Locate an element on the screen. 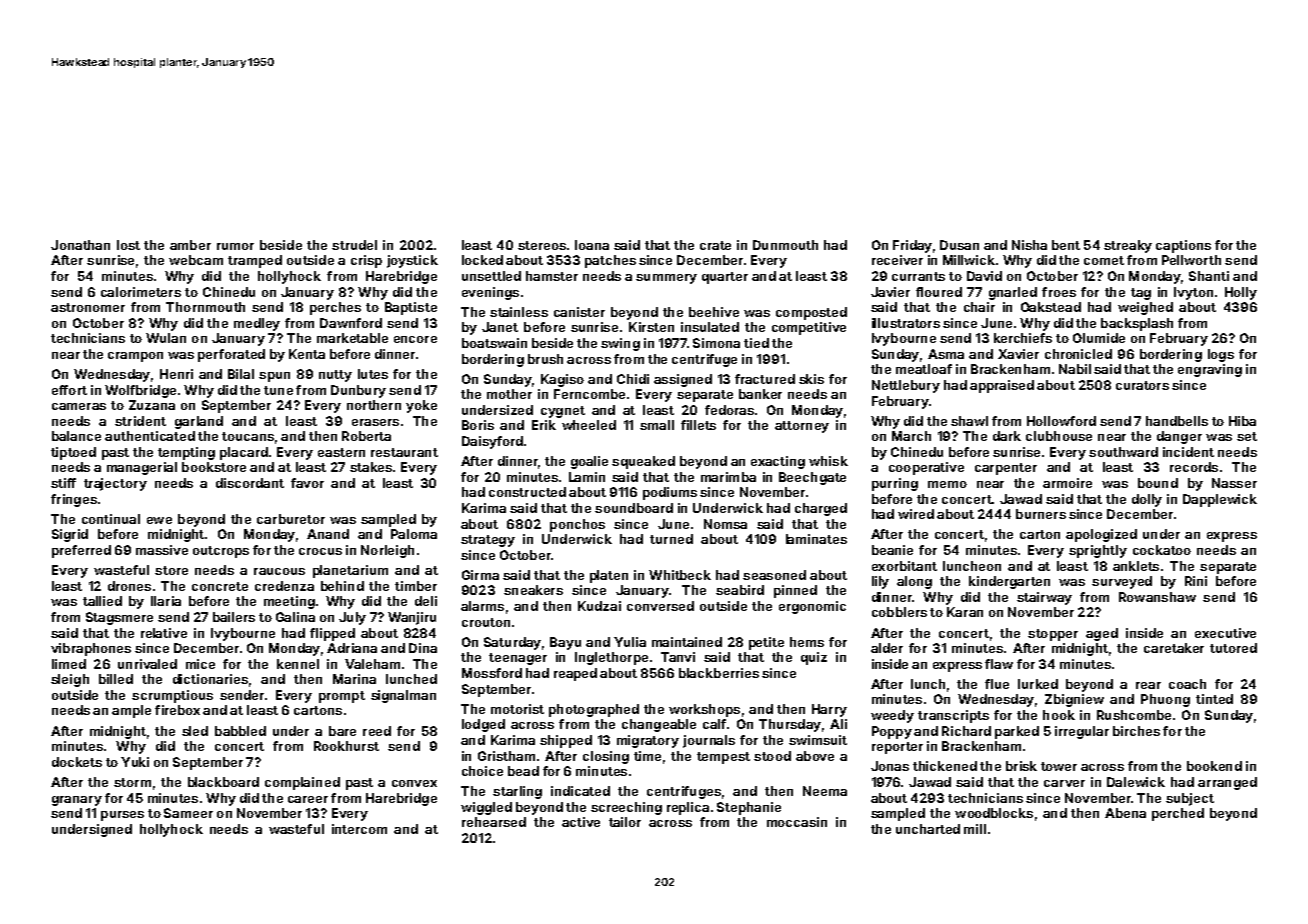 The image size is (1308, 924). quiz is located at coordinates (814, 658).
